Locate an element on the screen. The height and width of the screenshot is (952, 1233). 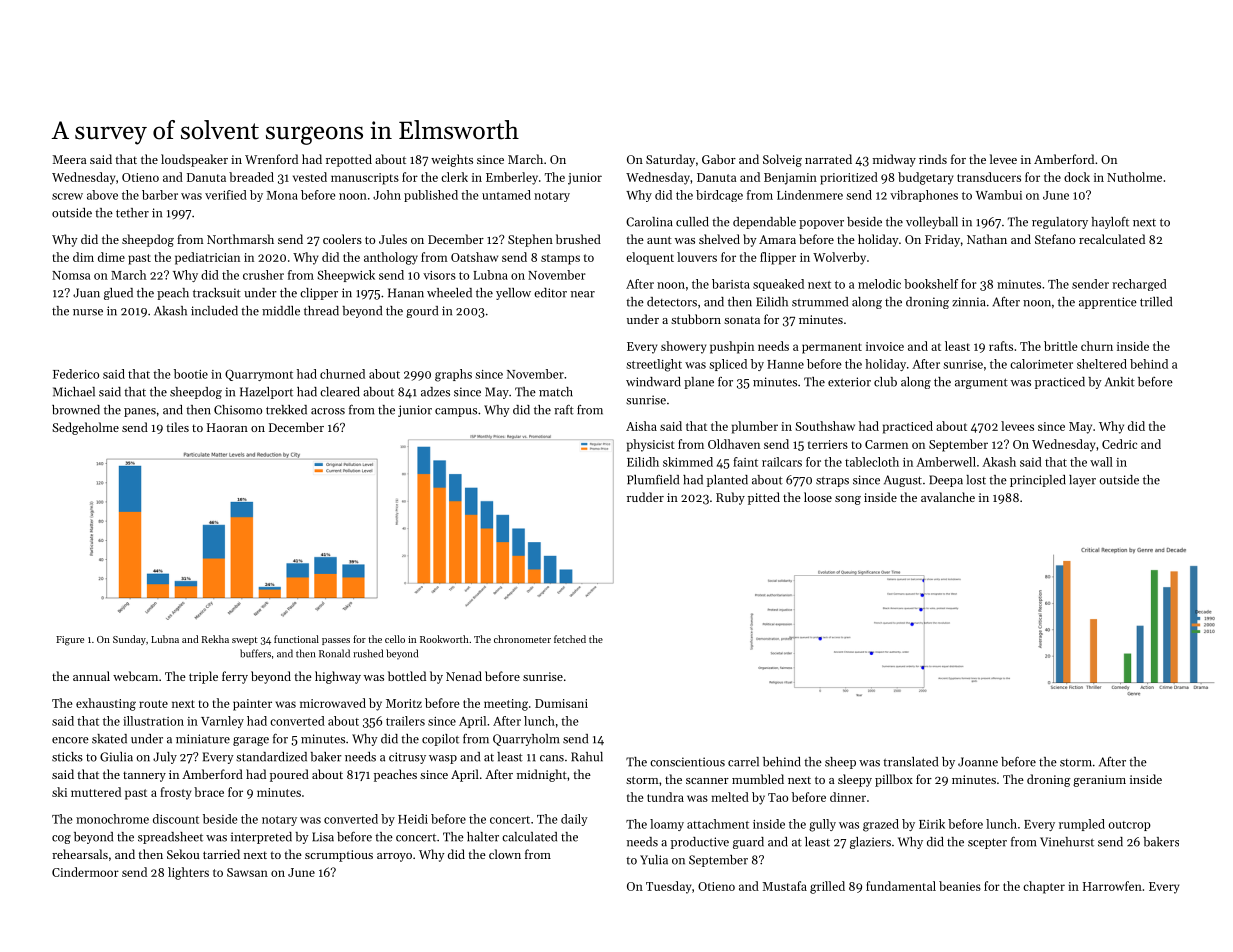
Carmen is located at coordinates (886, 444).
